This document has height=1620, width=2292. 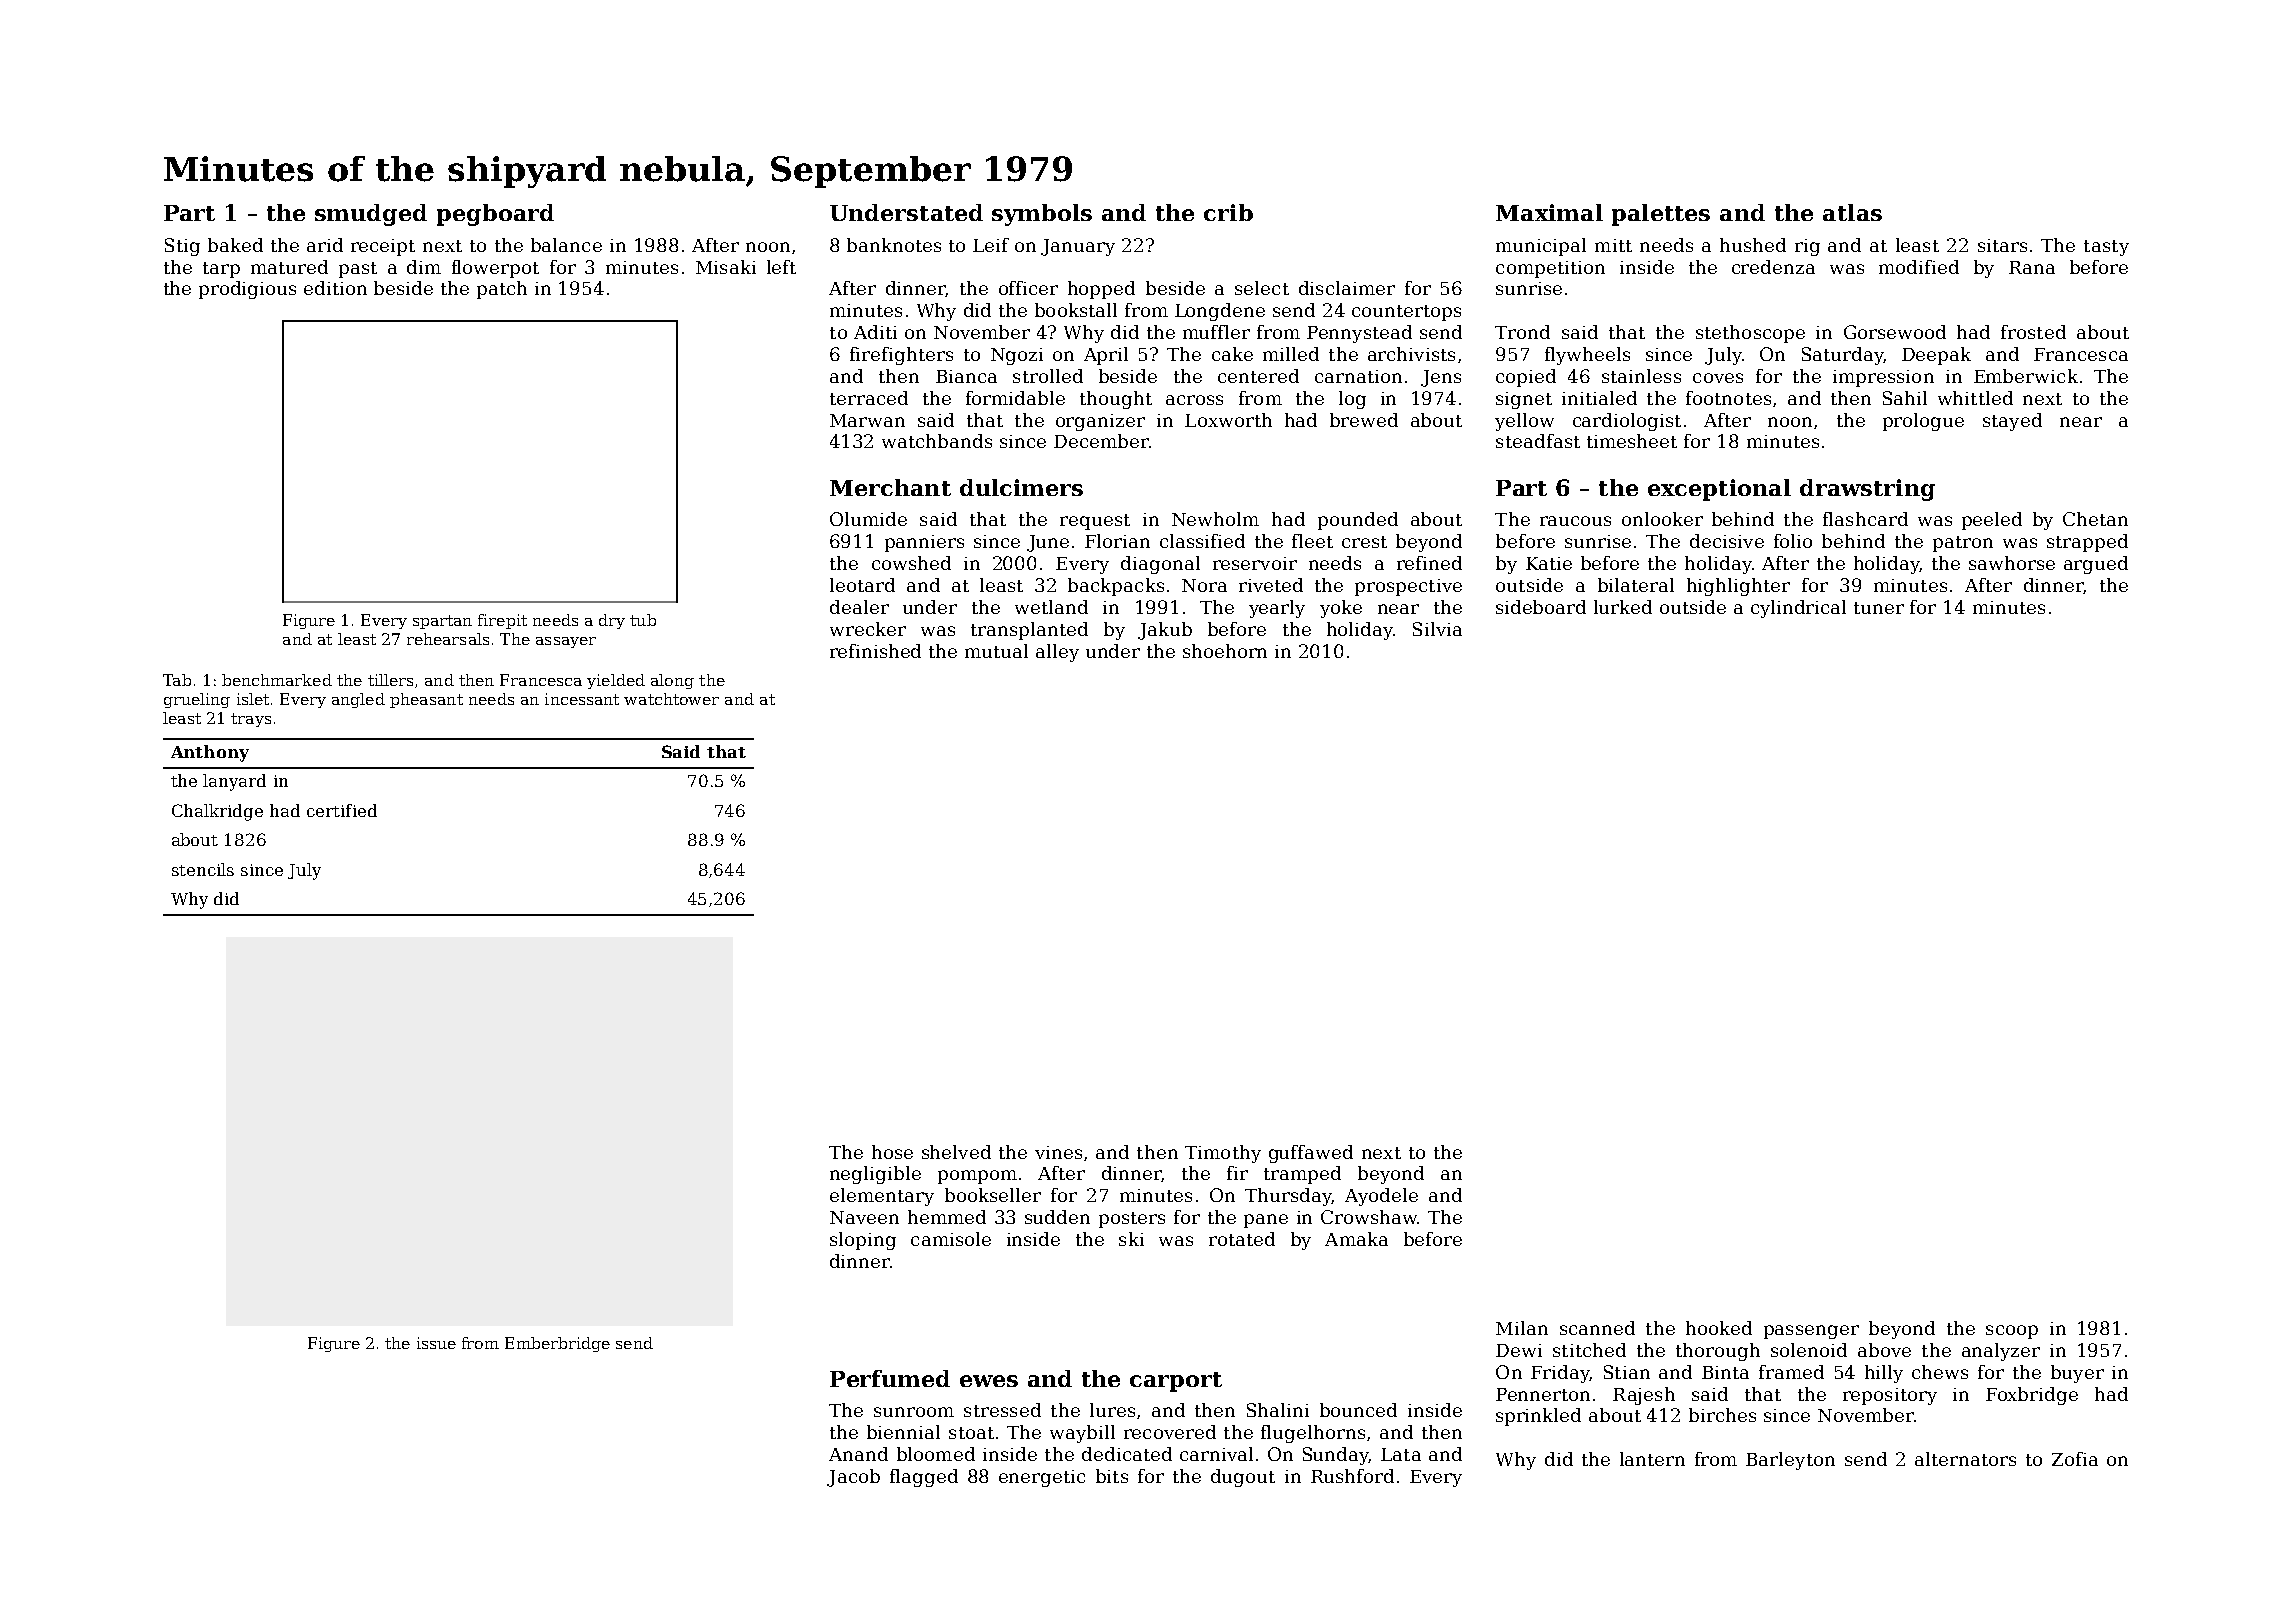 What do you see at coordinates (1883, 378) in the document?
I see `impression` at bounding box center [1883, 378].
